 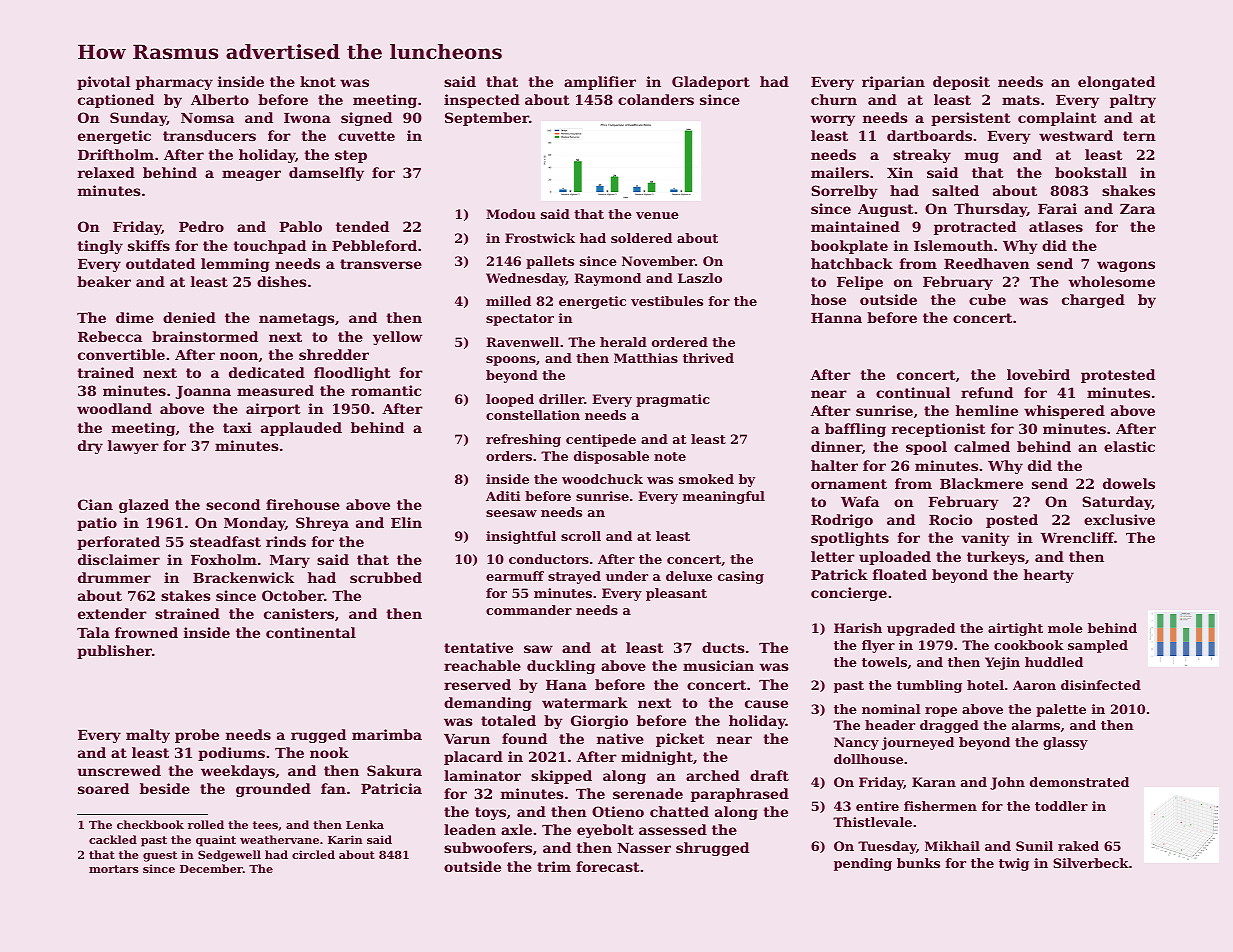 What do you see at coordinates (926, 448) in the page?
I see `spool` at bounding box center [926, 448].
